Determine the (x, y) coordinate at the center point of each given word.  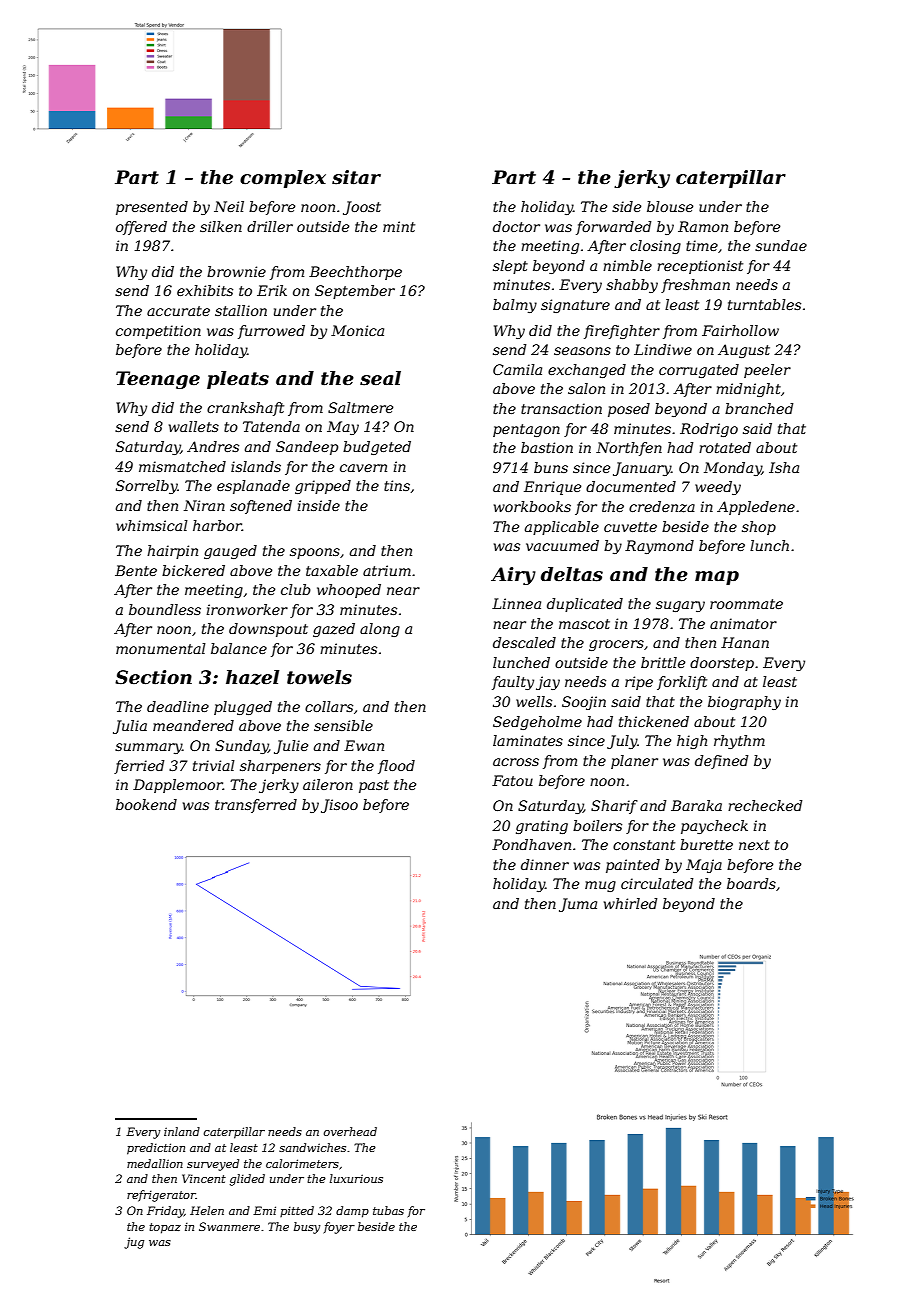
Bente (136, 570)
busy (307, 1228)
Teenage (158, 380)
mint (399, 226)
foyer (339, 1228)
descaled (524, 642)
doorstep (722, 664)
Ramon (703, 226)
